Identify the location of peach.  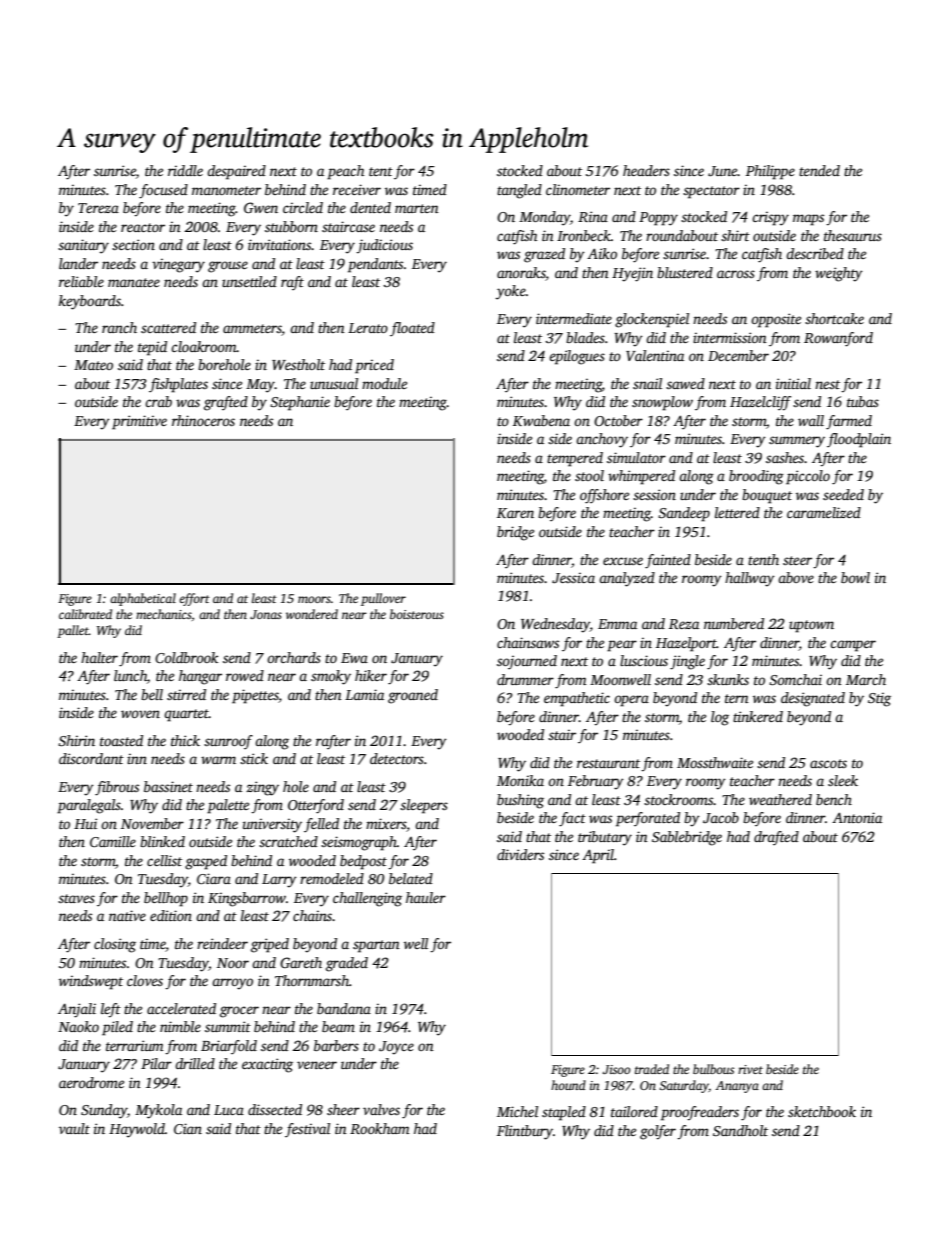
(345, 172).
